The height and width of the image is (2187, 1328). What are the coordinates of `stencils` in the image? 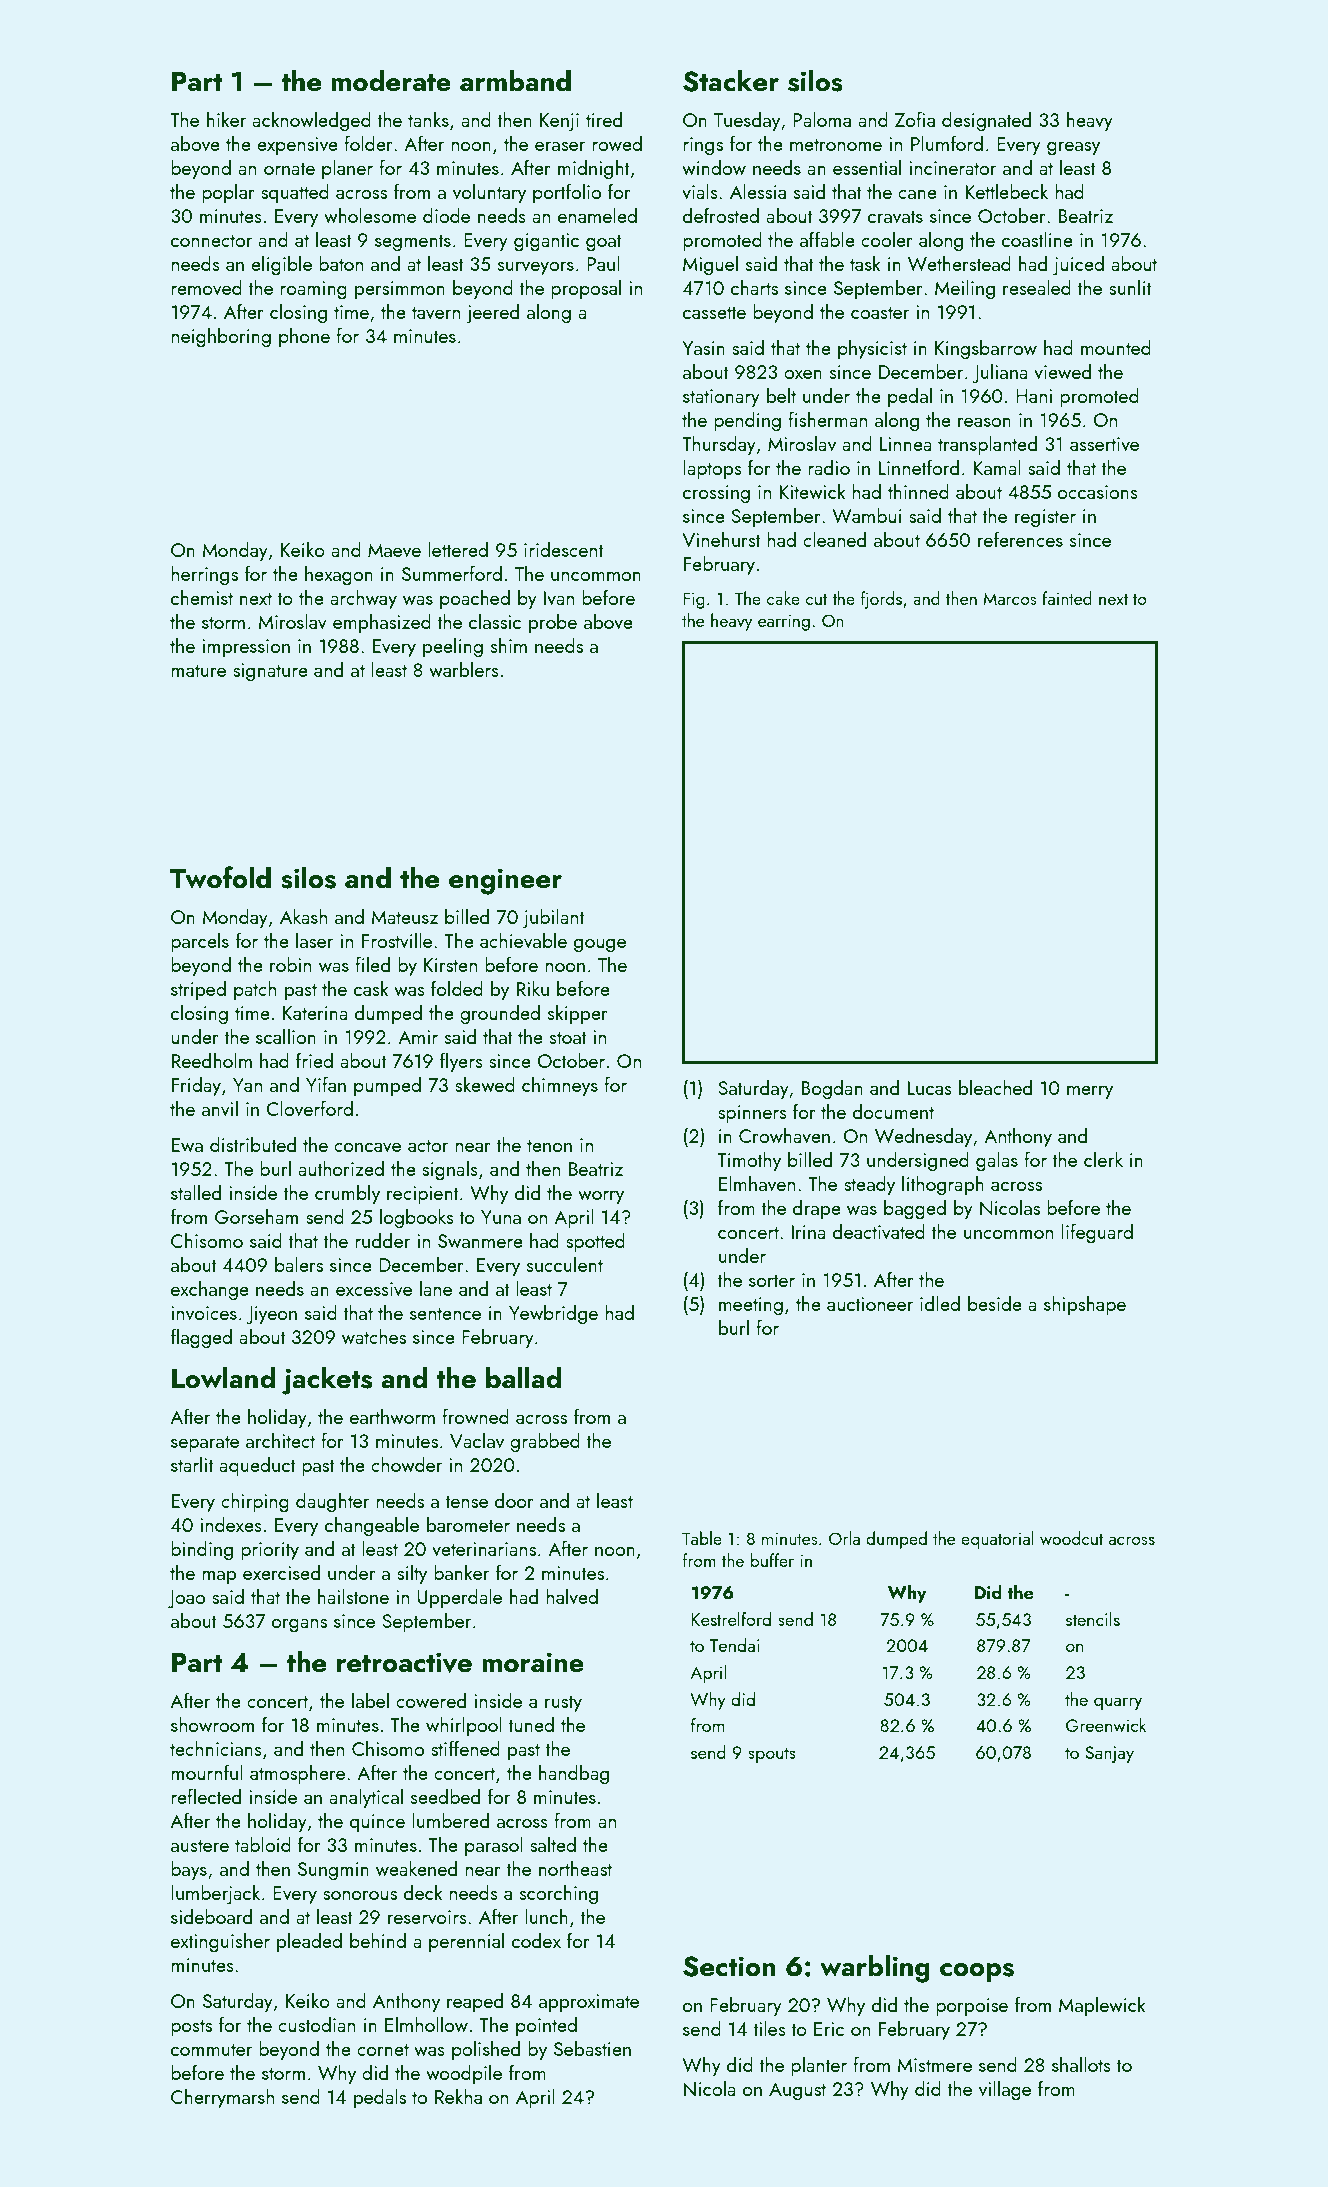 It's located at (1093, 1619).
